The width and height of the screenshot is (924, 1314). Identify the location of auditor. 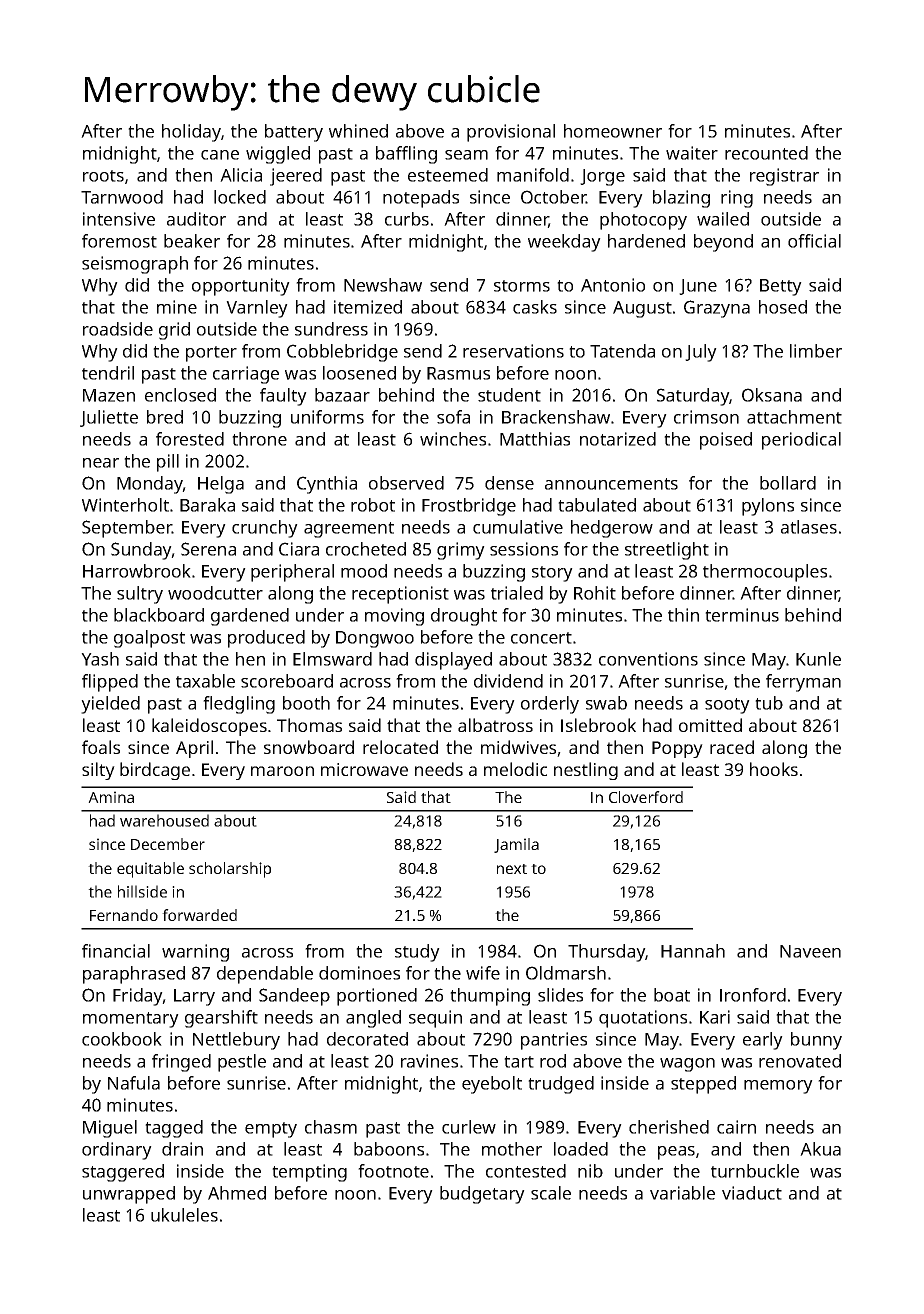
(196, 219).
